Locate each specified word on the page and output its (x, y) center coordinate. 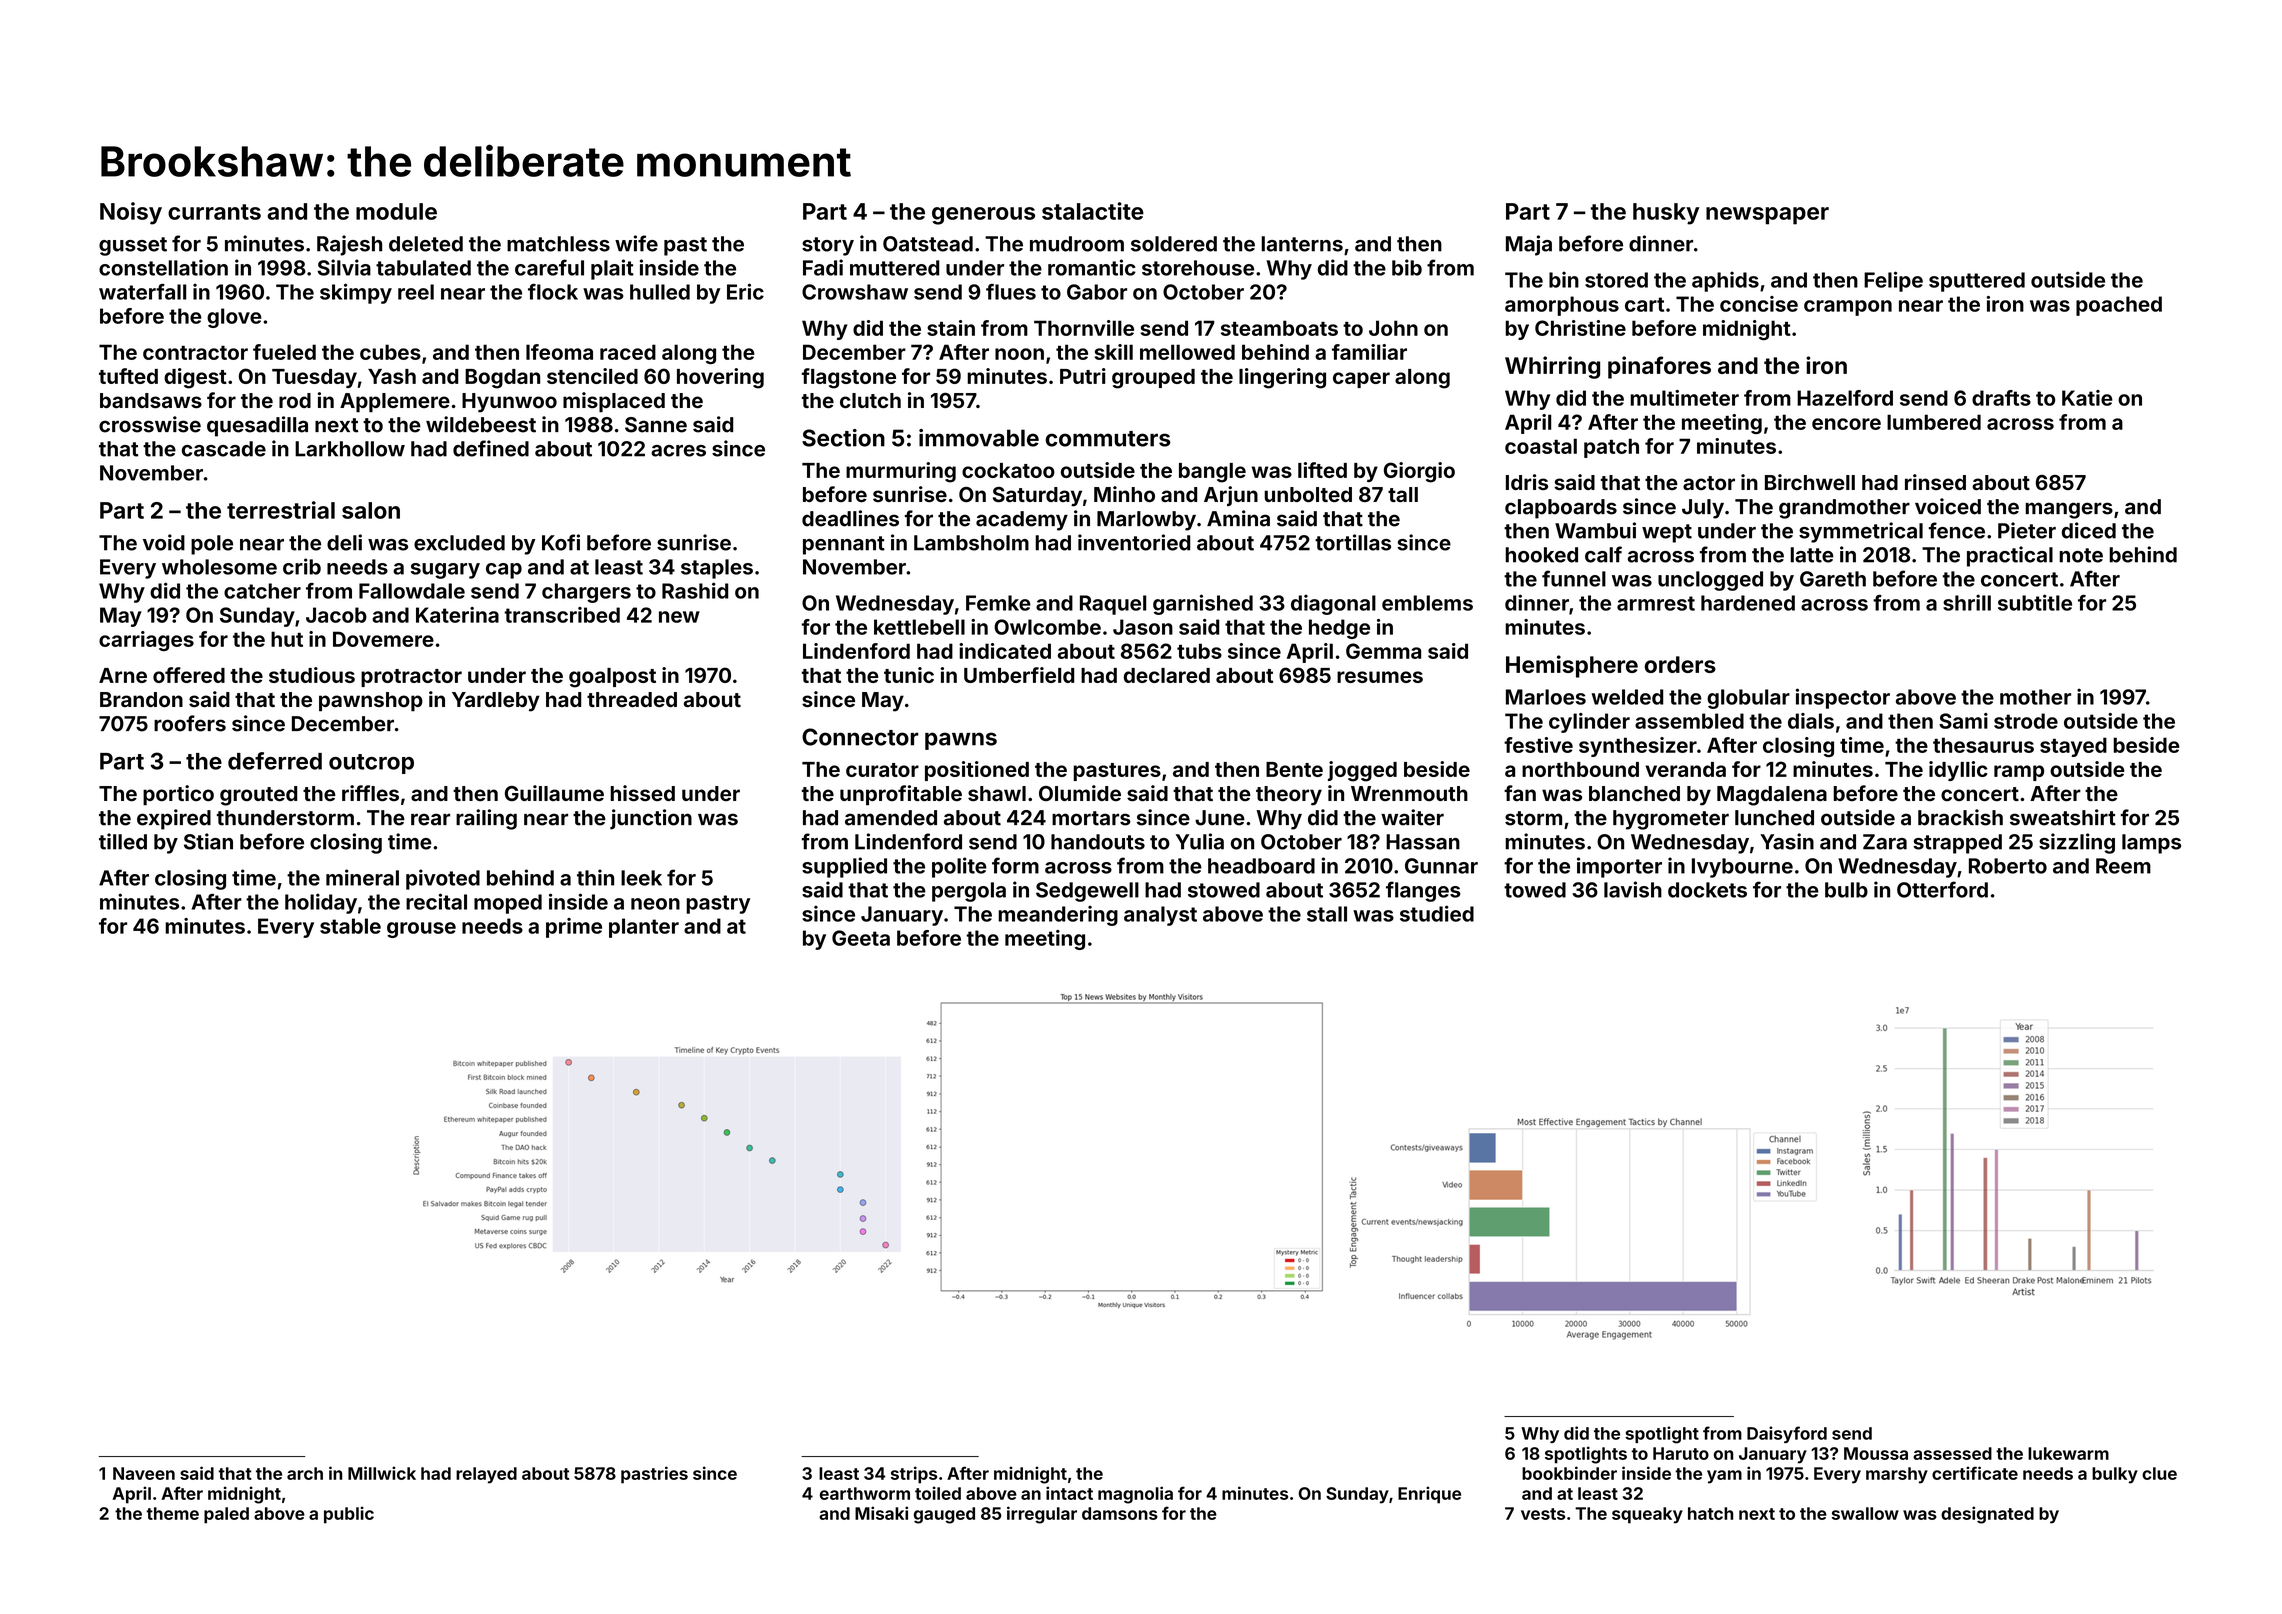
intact (1069, 1493)
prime (574, 928)
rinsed (1935, 482)
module (396, 211)
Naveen (144, 1473)
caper (1361, 380)
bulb (1846, 890)
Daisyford (1787, 1434)
